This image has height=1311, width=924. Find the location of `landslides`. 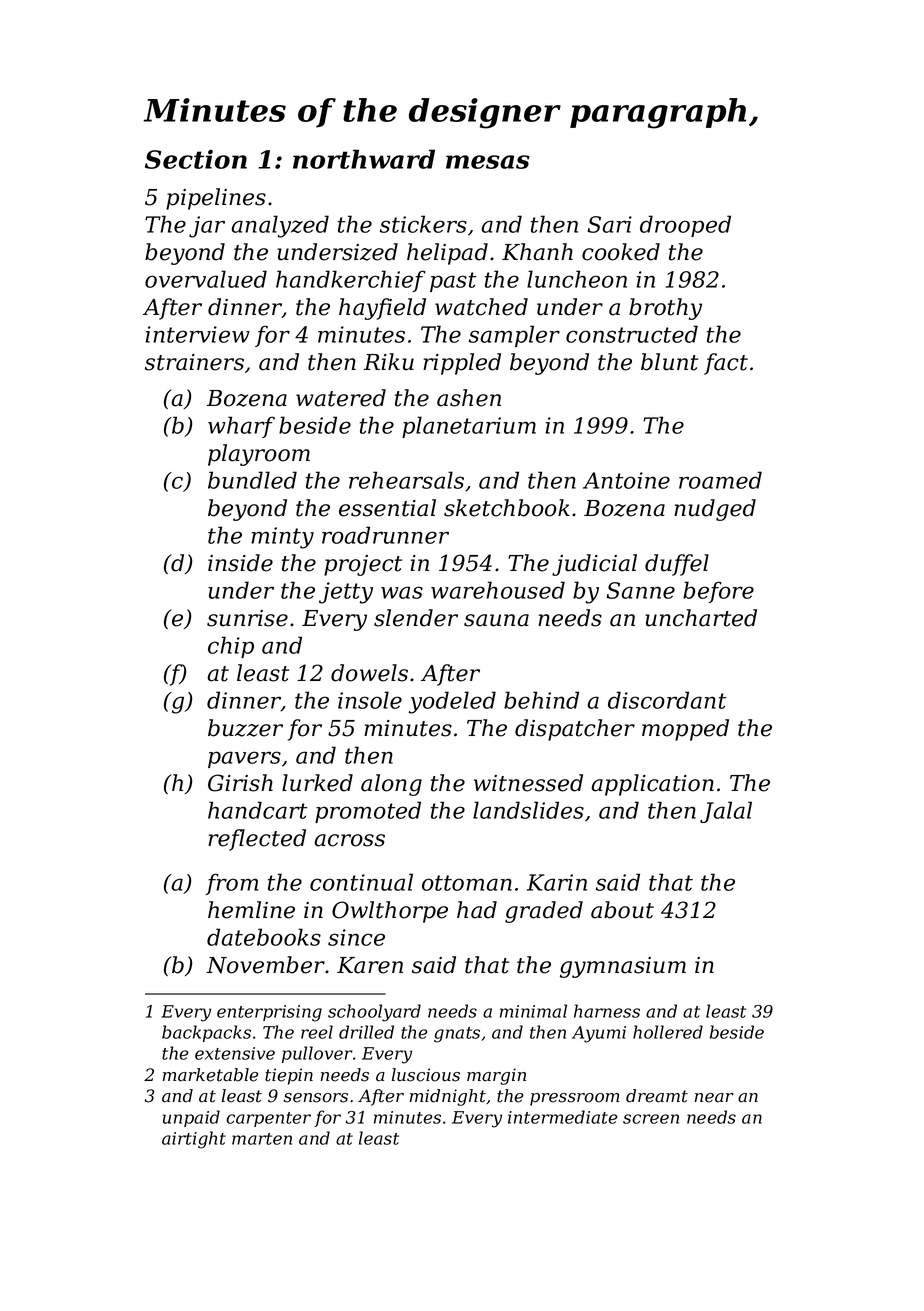

landslides is located at coordinates (528, 810).
